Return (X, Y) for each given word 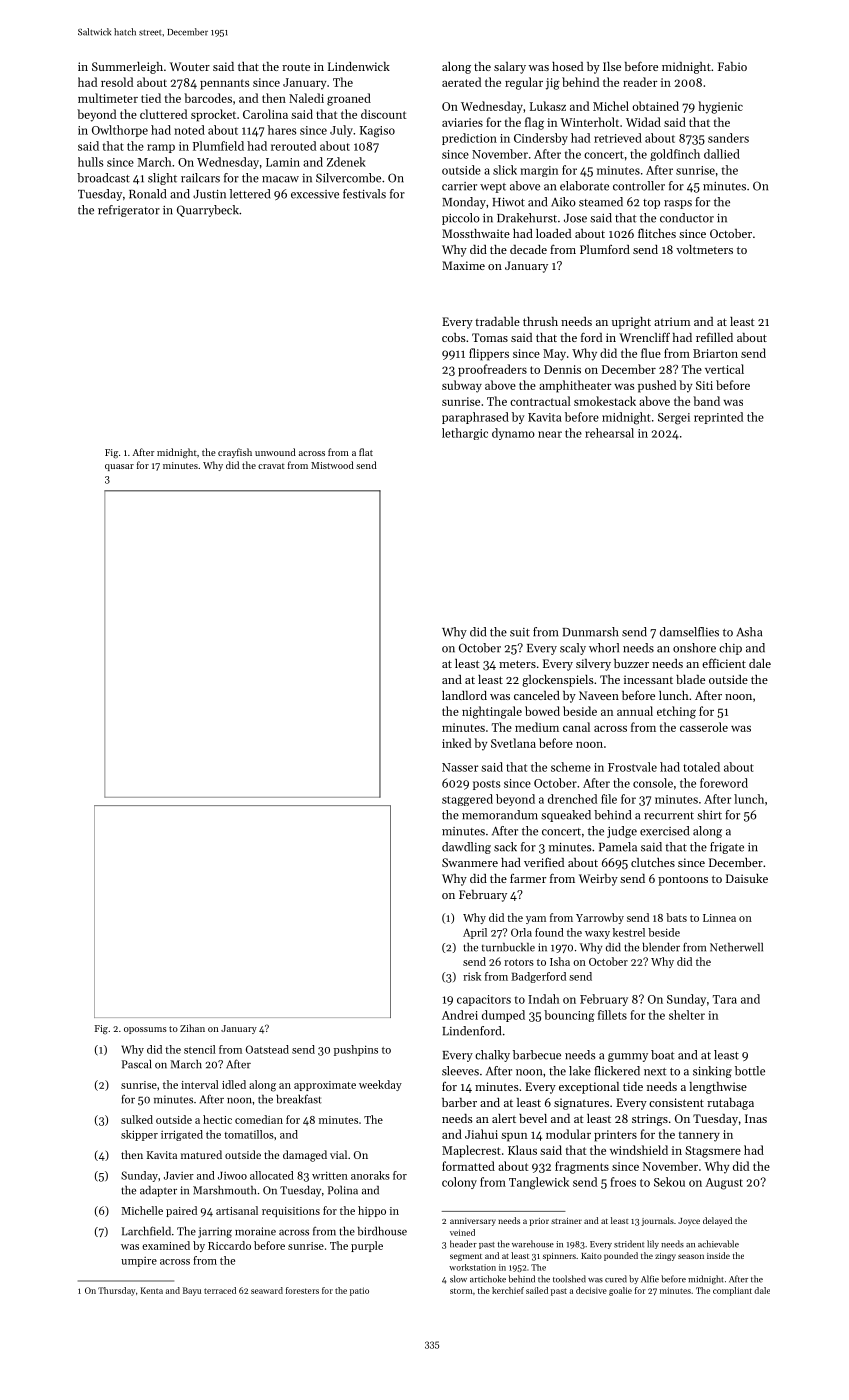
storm (461, 1291)
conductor (687, 218)
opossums (145, 1030)
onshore (694, 648)
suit (520, 632)
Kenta (152, 1290)
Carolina (265, 114)
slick (505, 170)
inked (456, 743)
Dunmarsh (590, 632)
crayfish (235, 453)
